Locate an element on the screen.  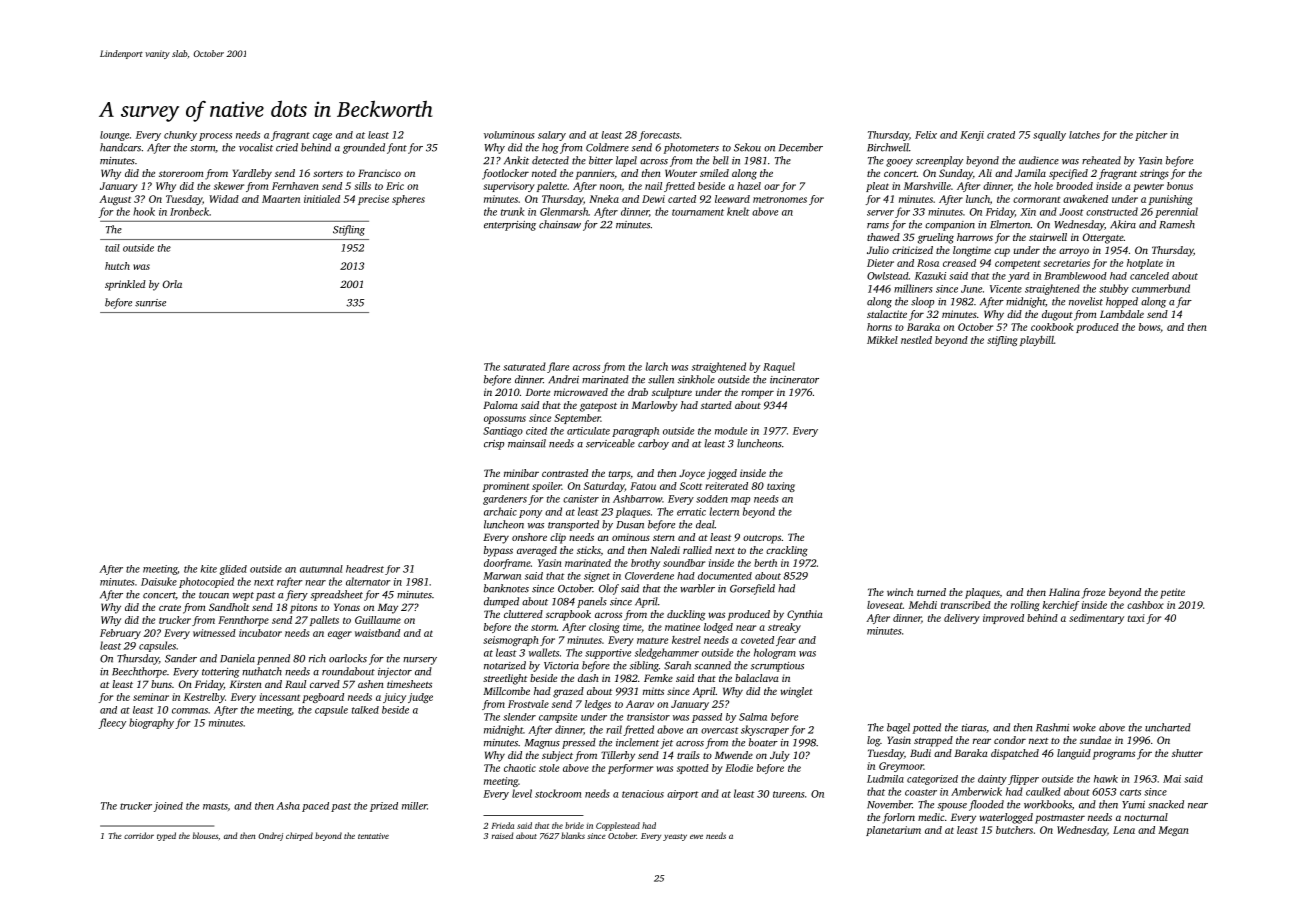
Orla is located at coordinates (172, 284).
